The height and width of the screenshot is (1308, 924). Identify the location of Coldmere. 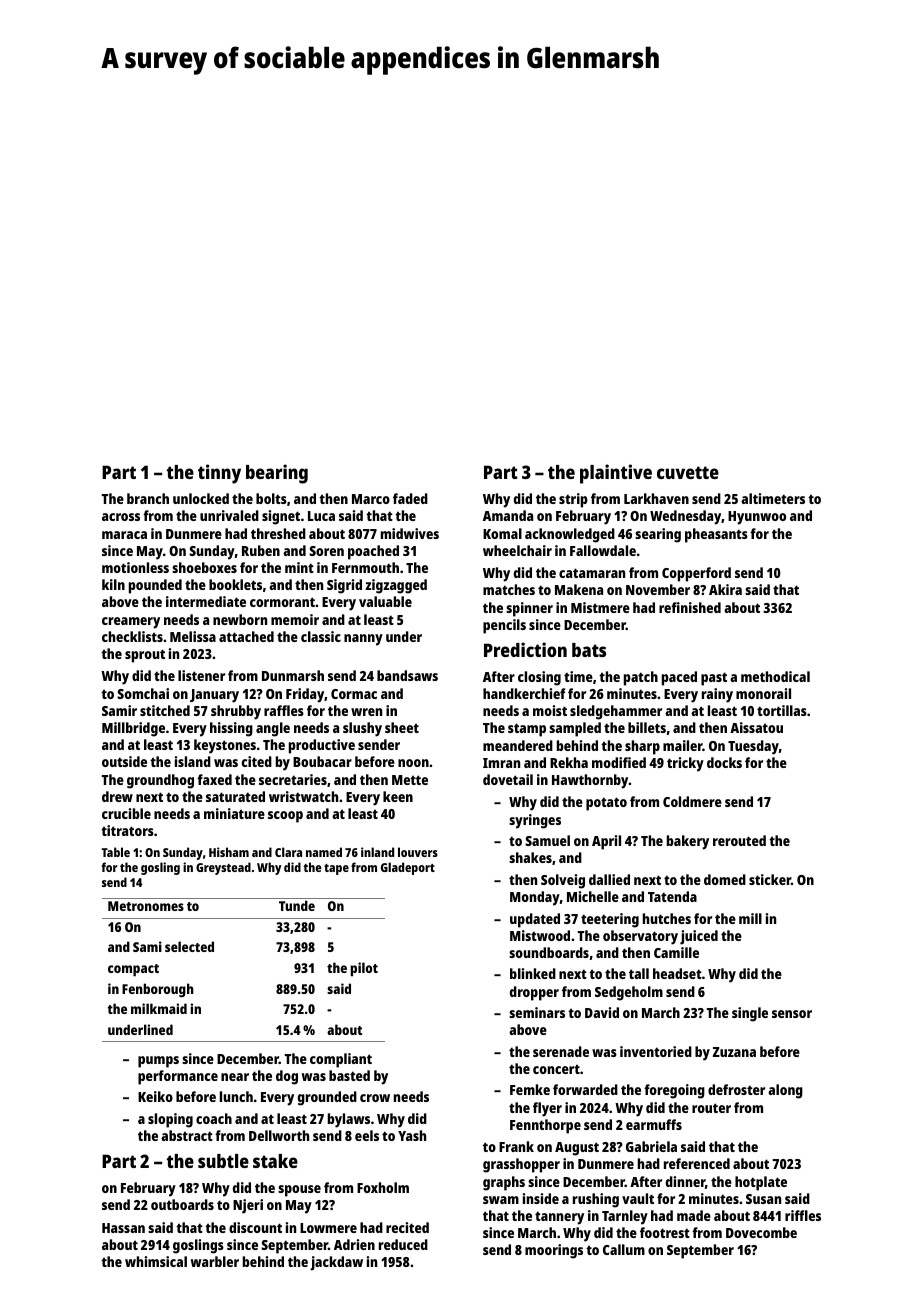
(692, 801).
